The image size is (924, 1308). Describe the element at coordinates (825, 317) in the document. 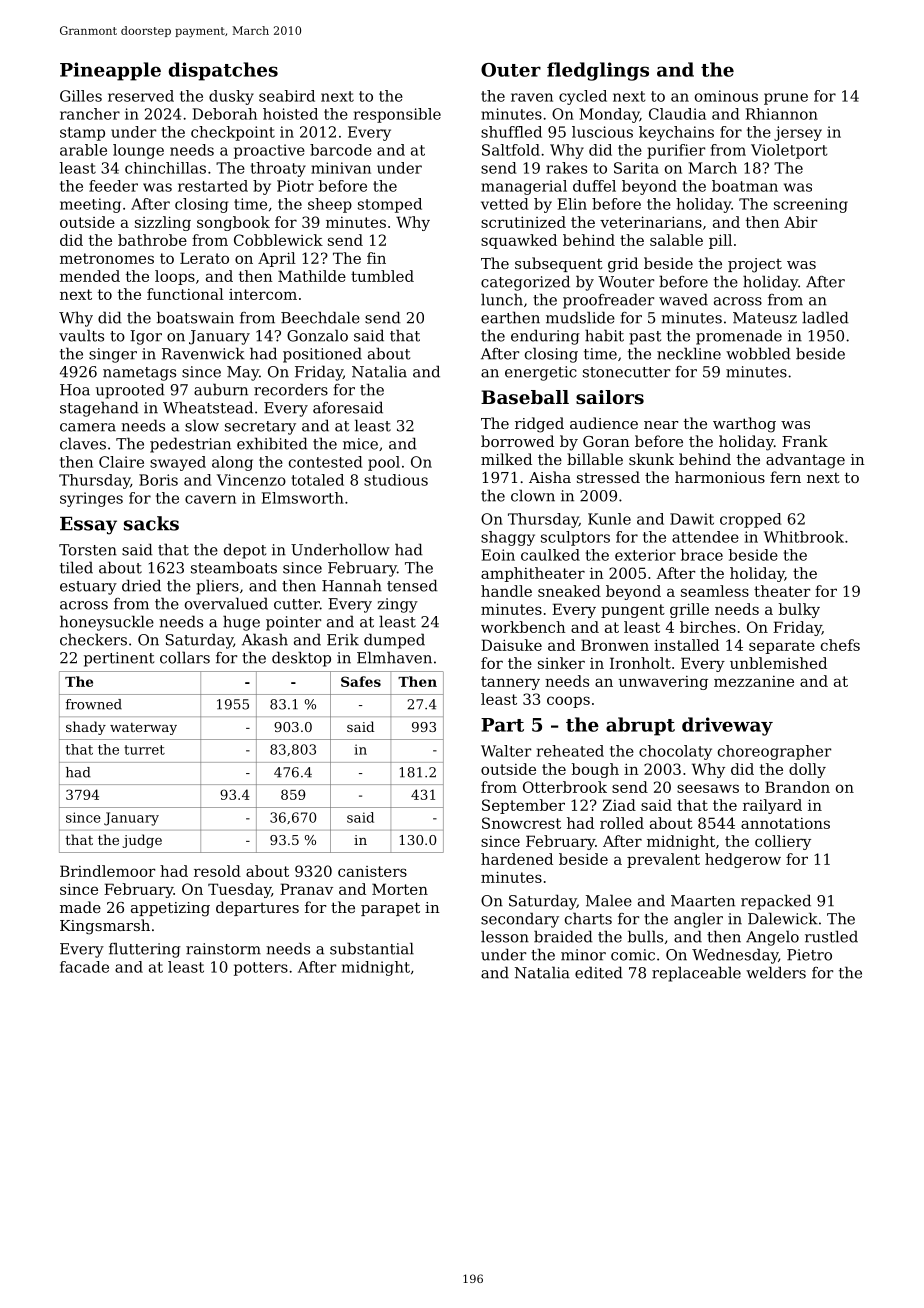

I see `ladled` at that location.
